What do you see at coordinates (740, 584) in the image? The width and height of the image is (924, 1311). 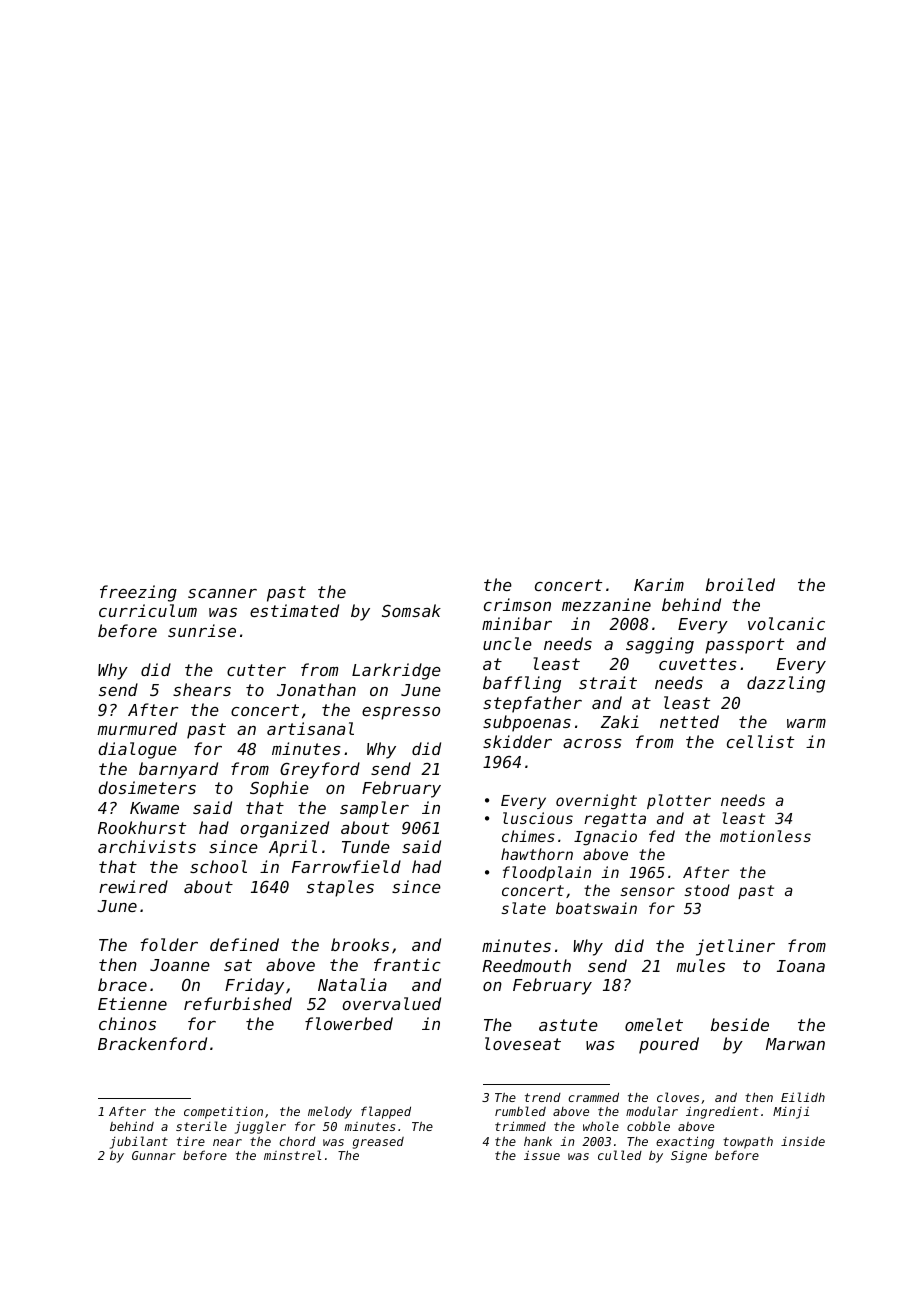 I see `broiled` at bounding box center [740, 584].
